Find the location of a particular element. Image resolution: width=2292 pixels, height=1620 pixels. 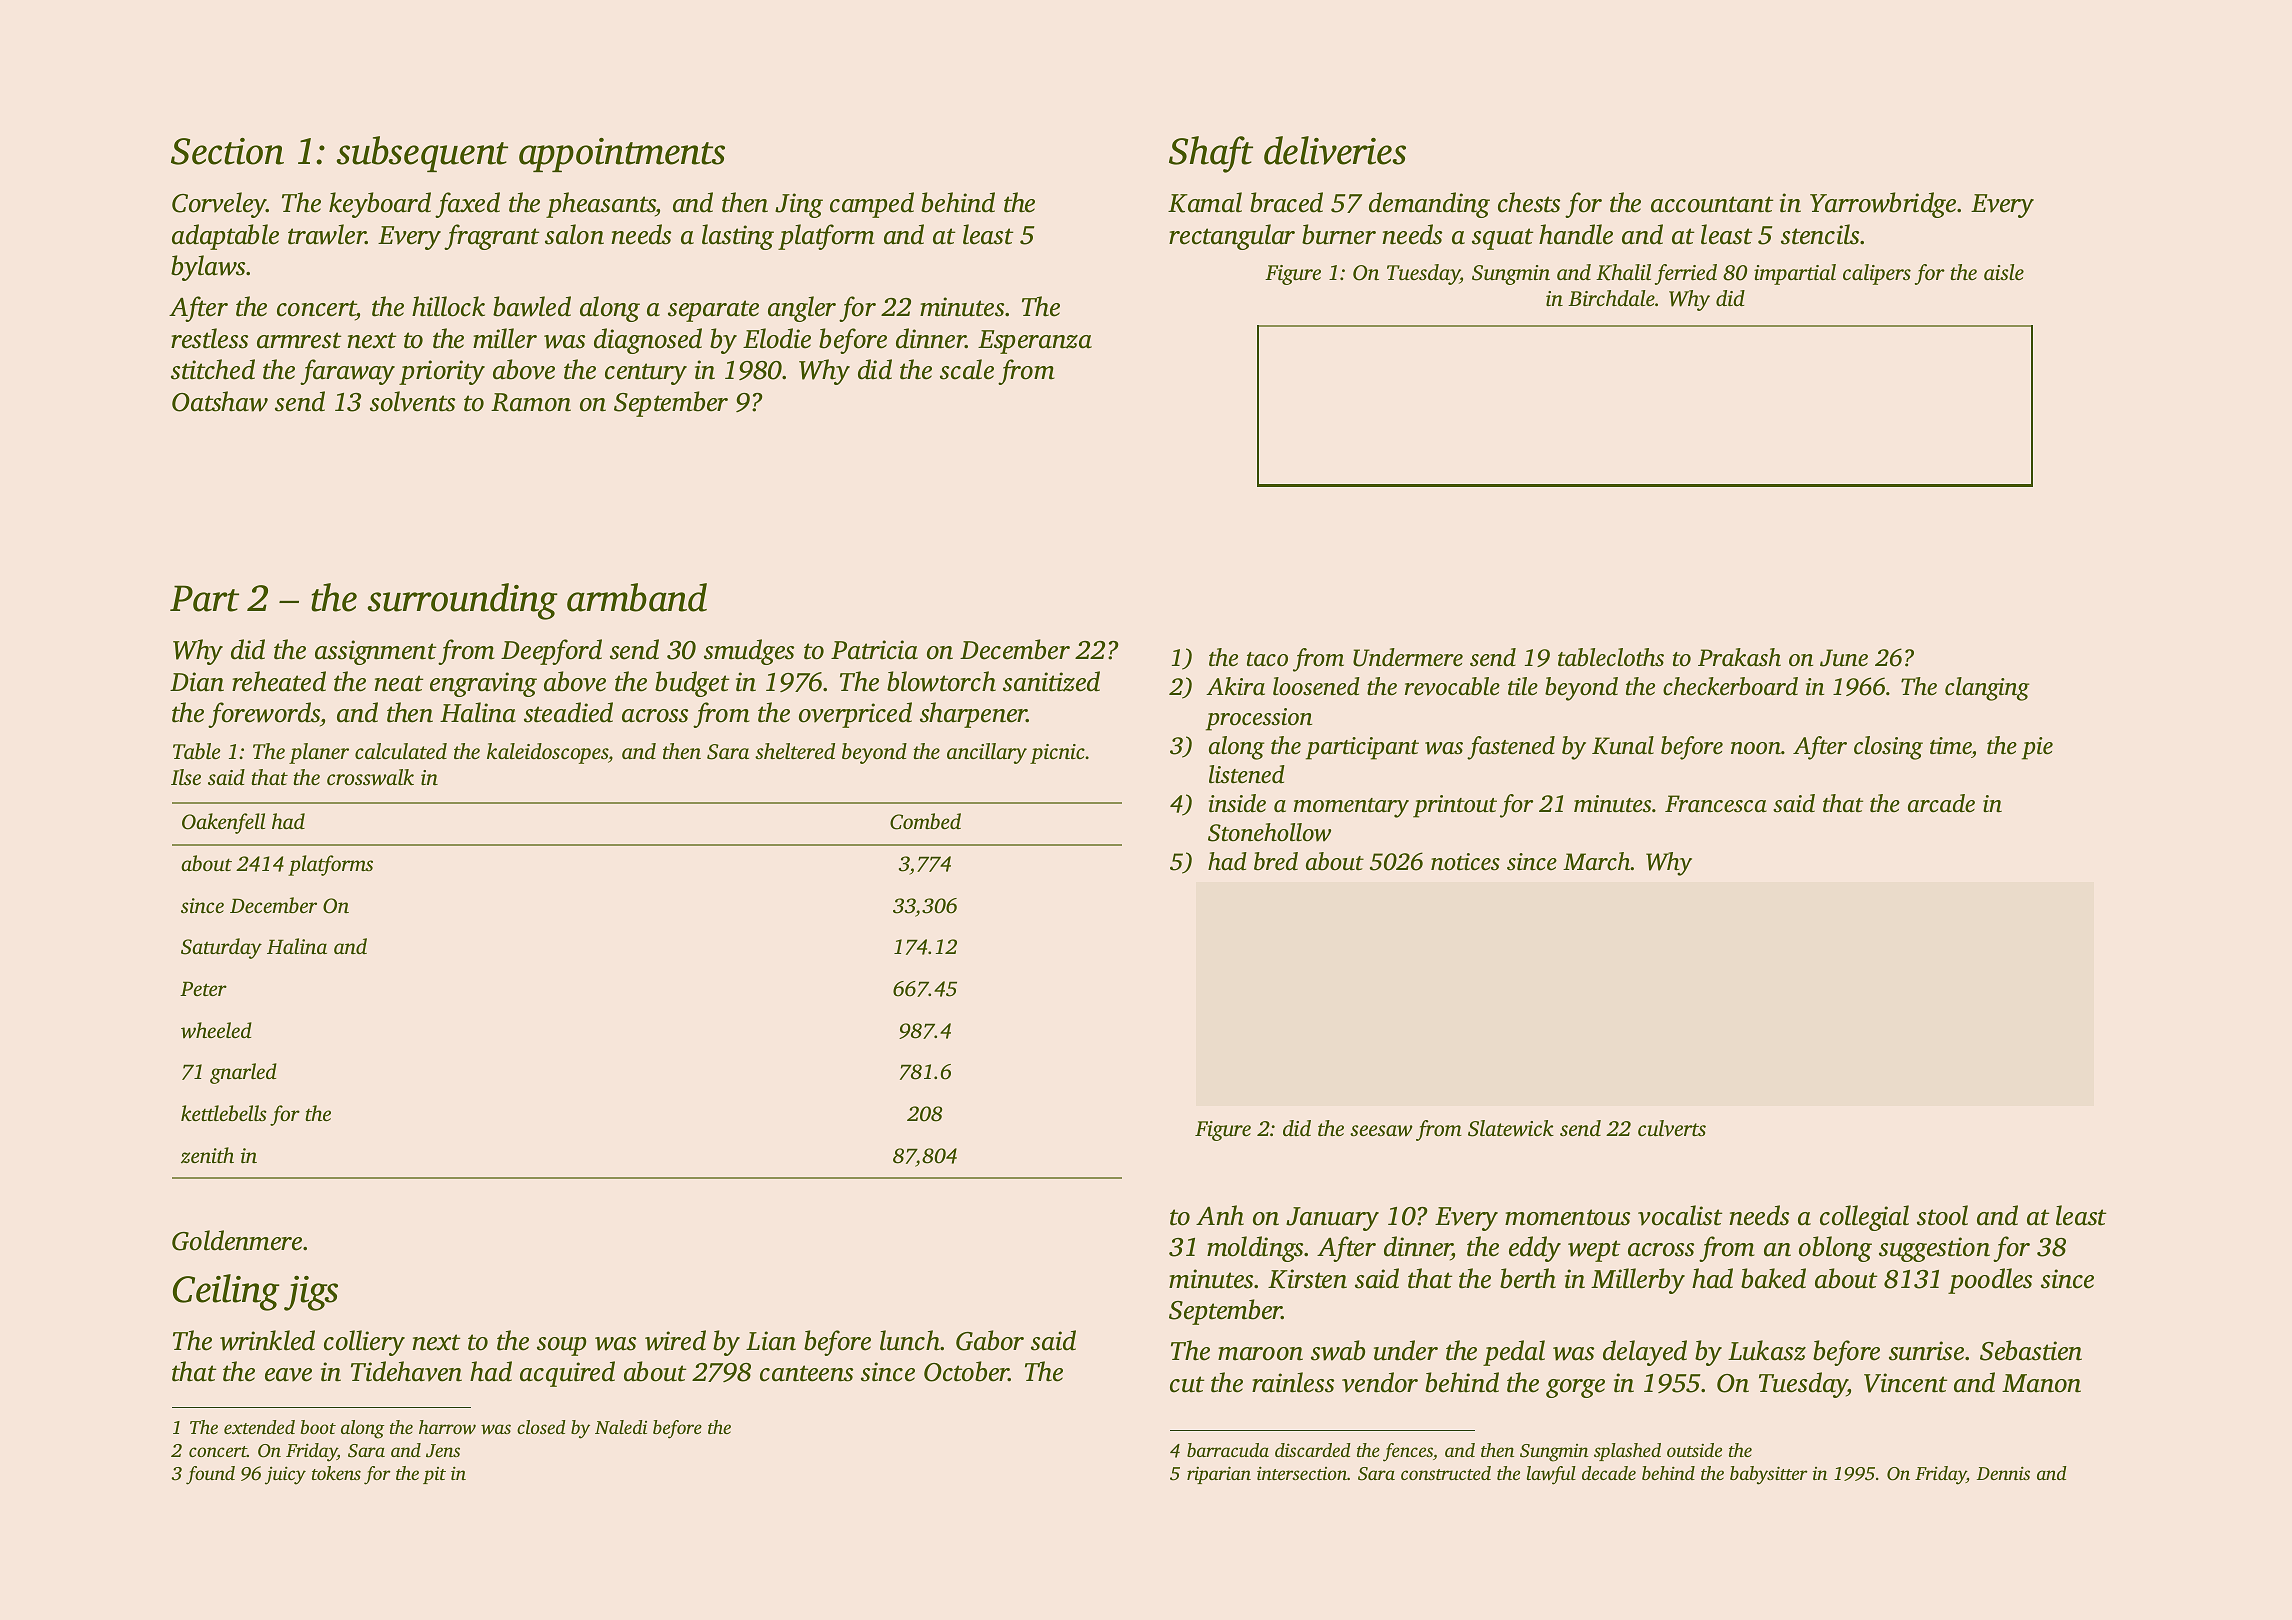

Esperanza is located at coordinates (1035, 342).
